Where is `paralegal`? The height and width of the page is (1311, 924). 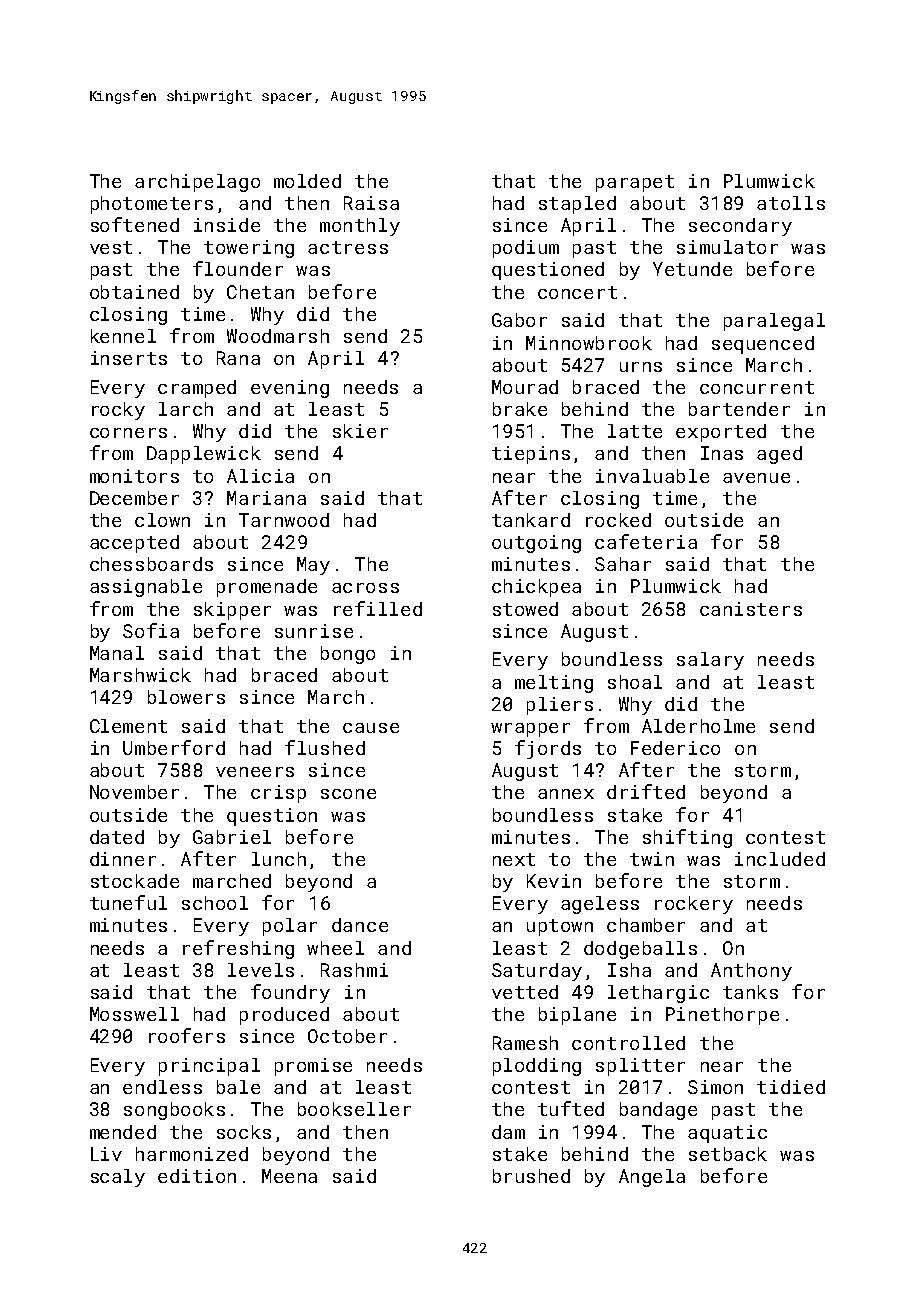
paralegal is located at coordinates (774, 322).
